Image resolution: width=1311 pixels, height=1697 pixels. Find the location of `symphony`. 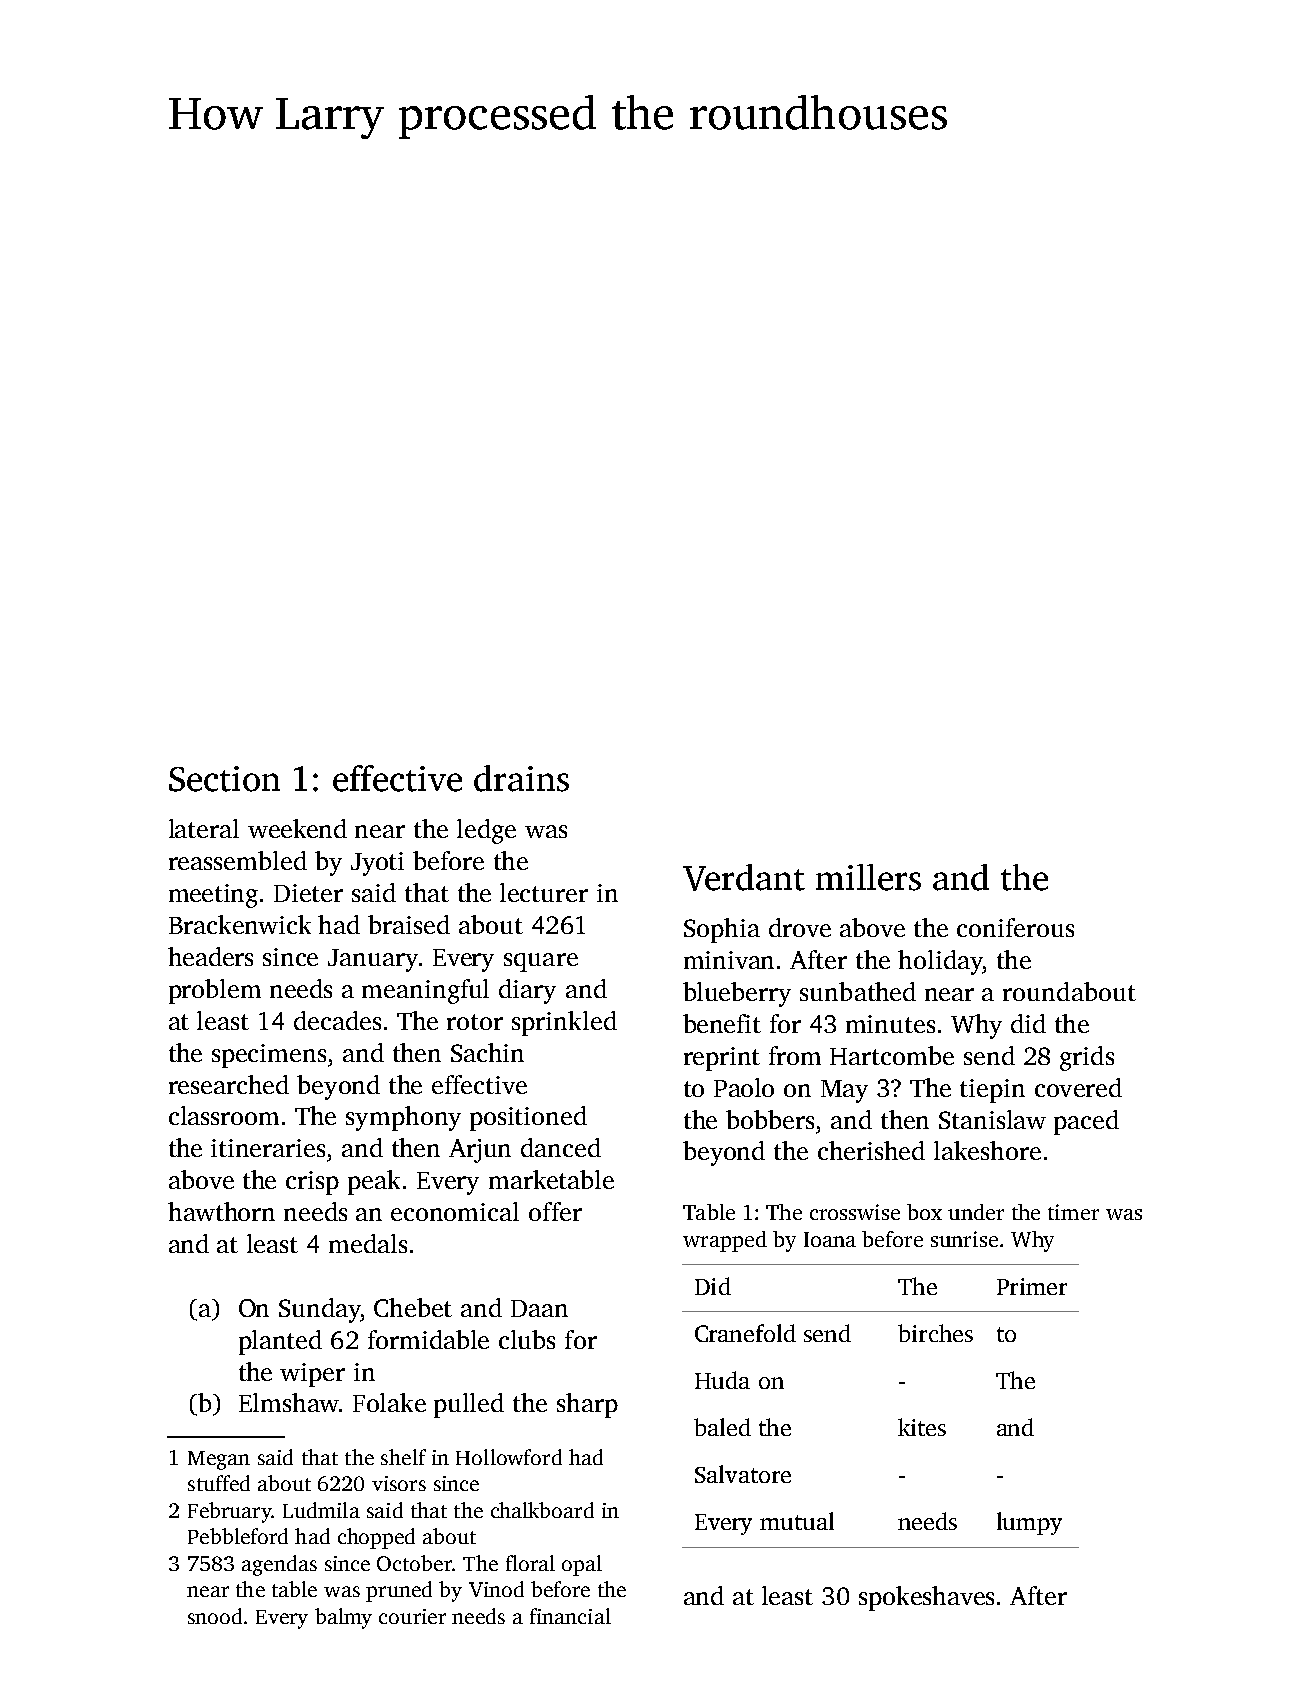

symphony is located at coordinates (403, 1118).
